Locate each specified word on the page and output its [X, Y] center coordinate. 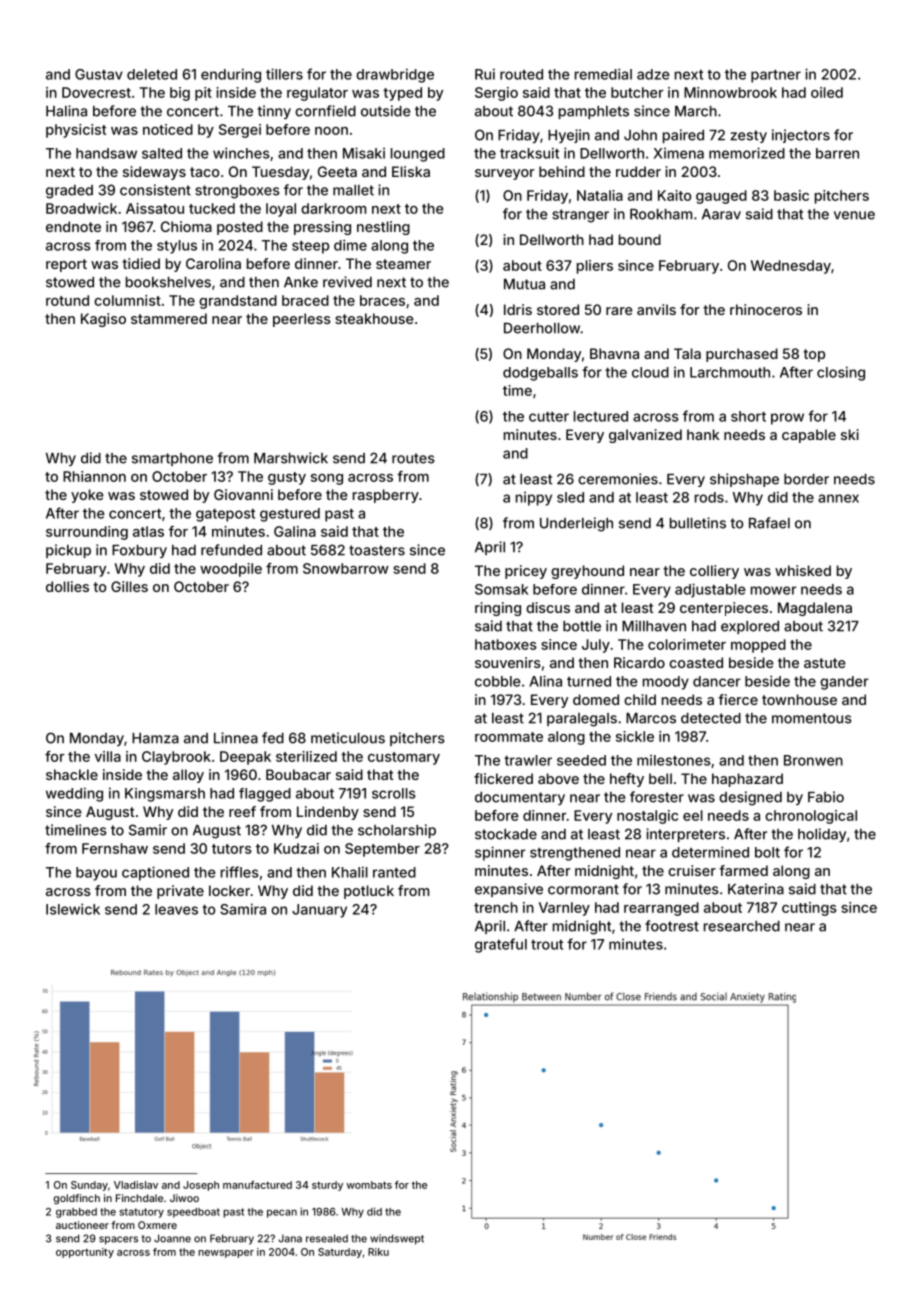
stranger [580, 216]
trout [547, 945]
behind [562, 171]
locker [229, 890]
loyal [281, 210]
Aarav [721, 214]
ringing [498, 609]
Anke [301, 282]
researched [742, 926]
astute [825, 663]
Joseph [201, 1186]
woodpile [231, 570]
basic [791, 195]
